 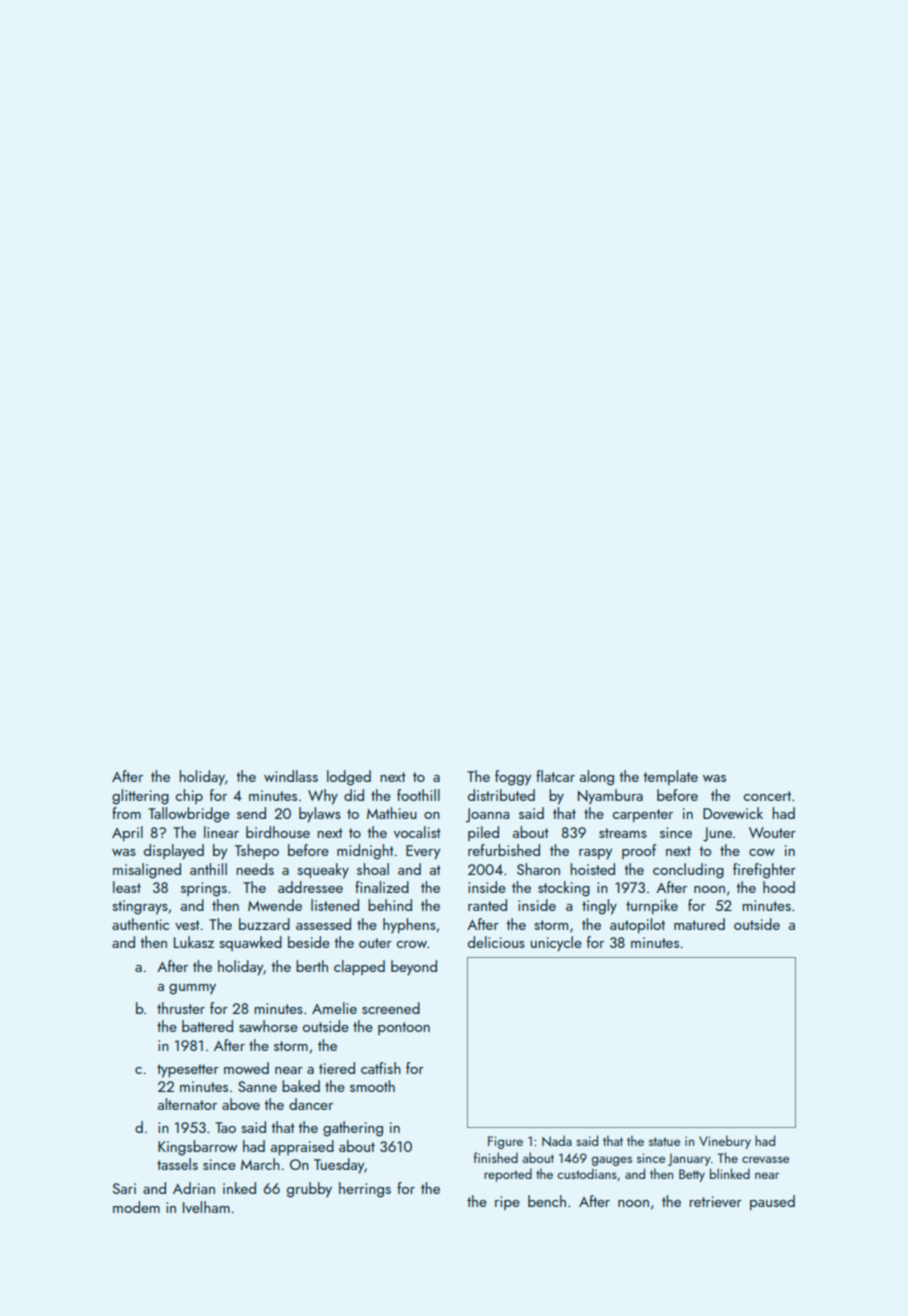 What do you see at coordinates (414, 968) in the page?
I see `beyond` at bounding box center [414, 968].
